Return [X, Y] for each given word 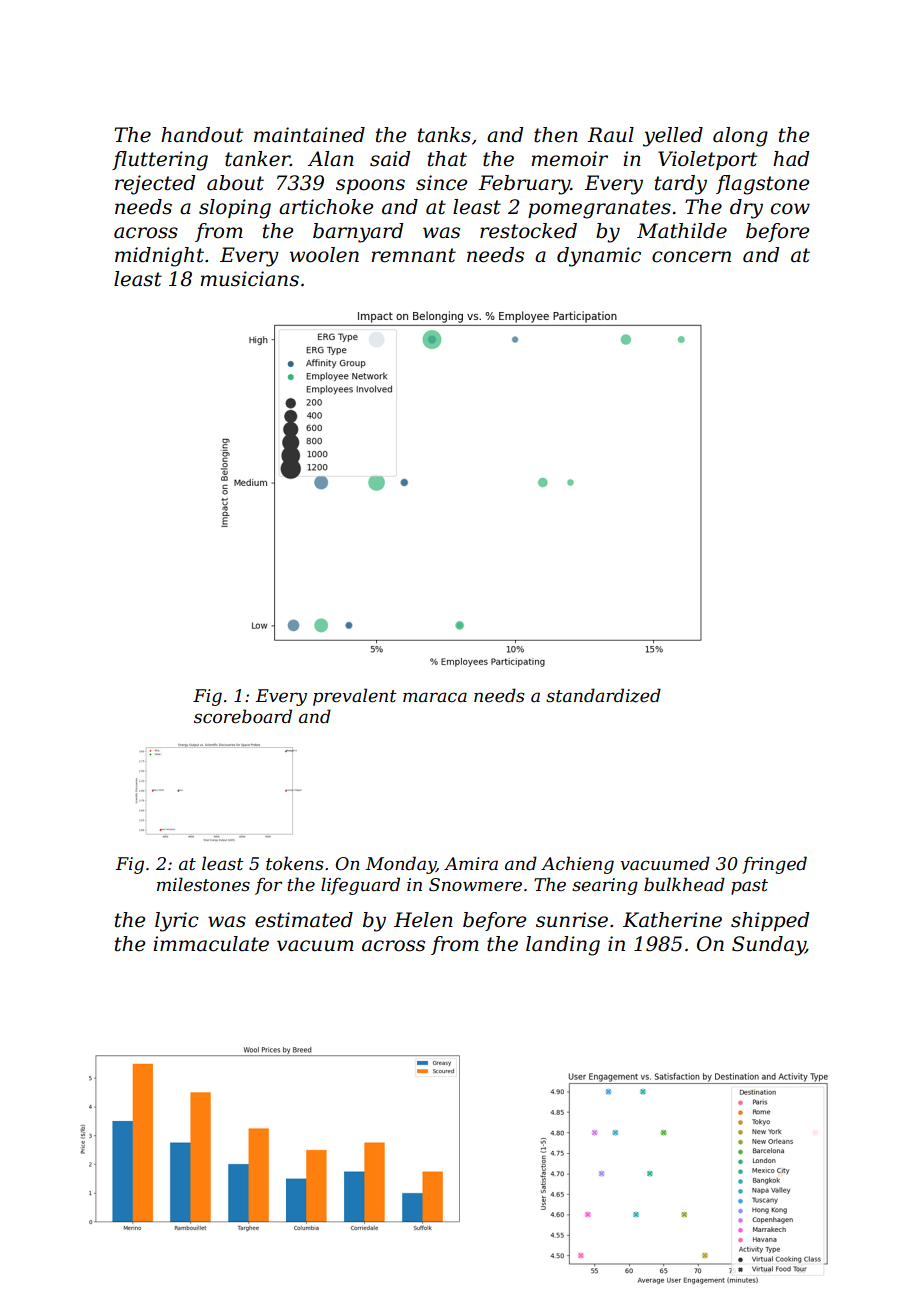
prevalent [355, 697]
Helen [423, 920]
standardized [603, 695]
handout [202, 135]
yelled [673, 137]
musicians [249, 279]
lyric [177, 922]
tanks [444, 135]
